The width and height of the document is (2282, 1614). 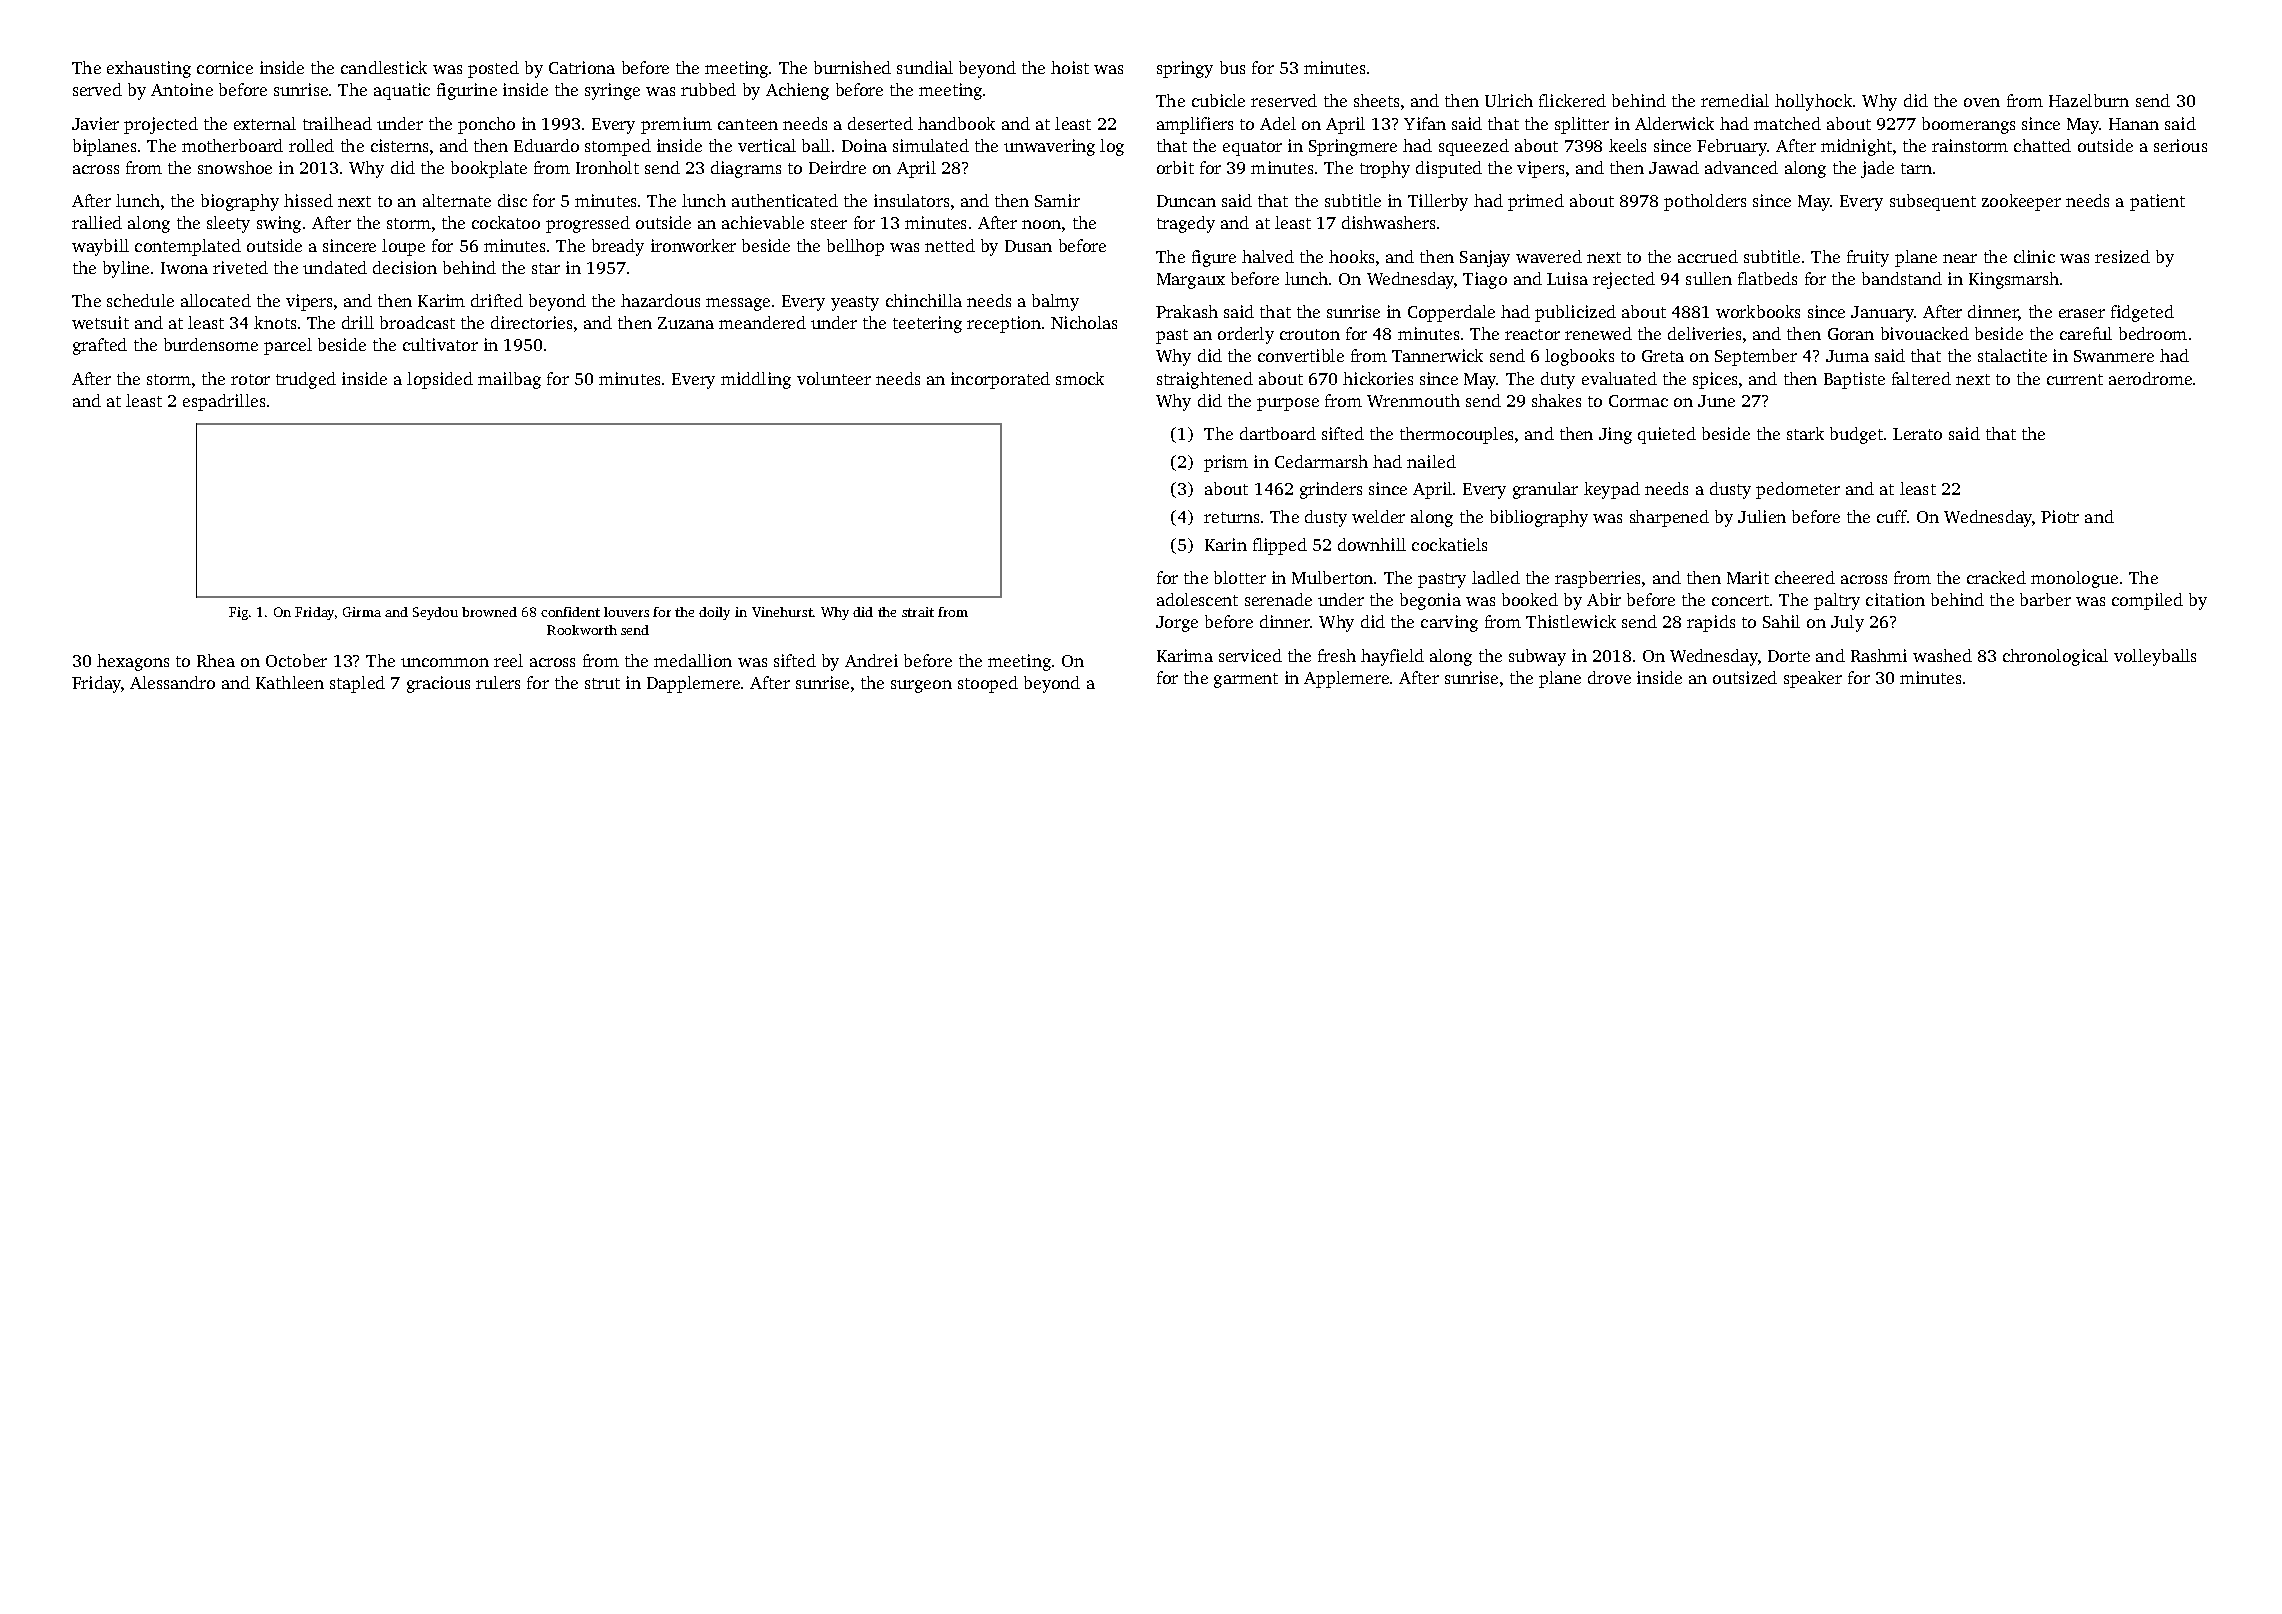 I want to click on Hazelburn, so click(x=2089, y=100).
